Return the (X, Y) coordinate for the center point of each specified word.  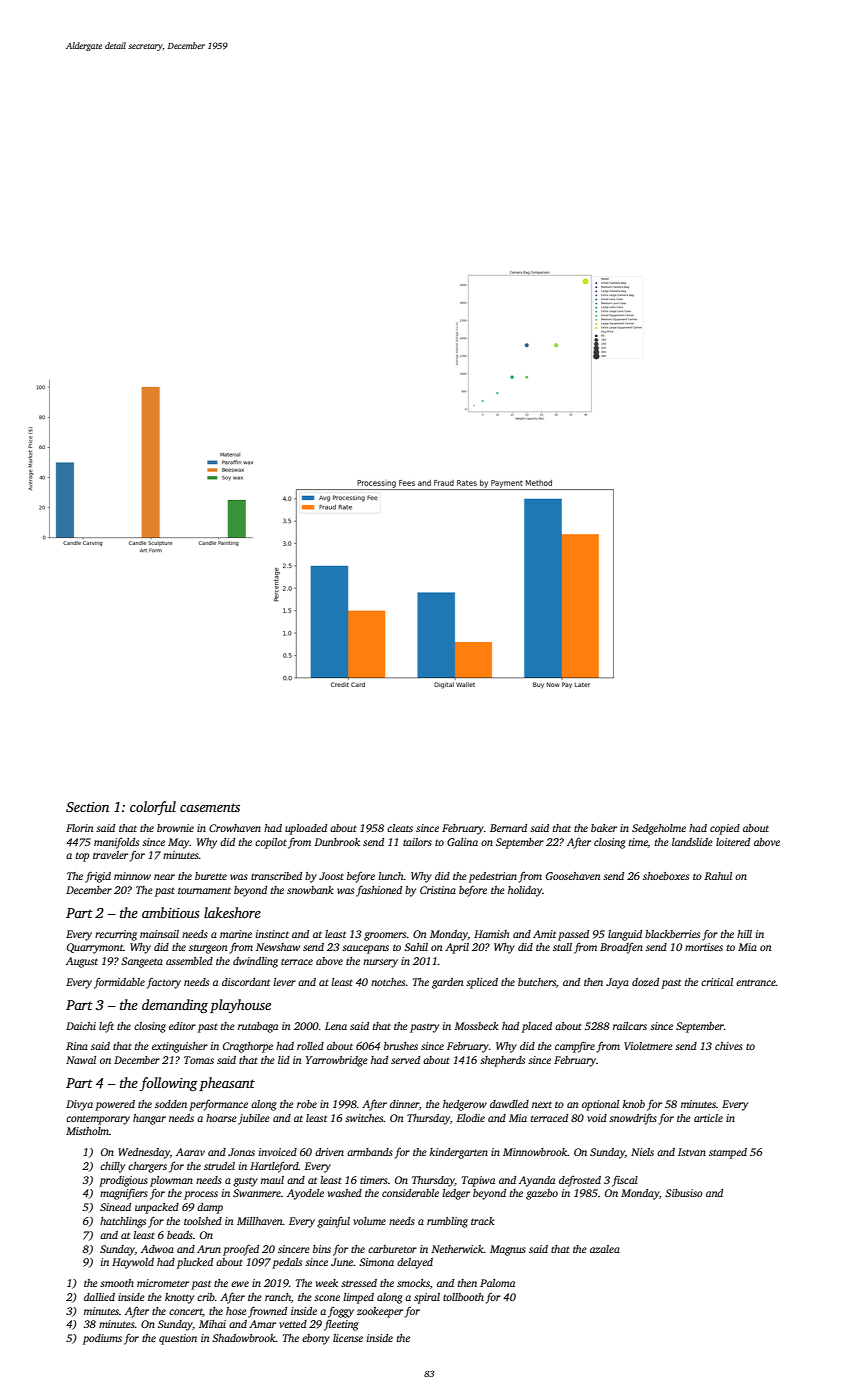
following (169, 1084)
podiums (102, 1339)
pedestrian (493, 877)
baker (604, 828)
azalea (605, 1249)
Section (87, 807)
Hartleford (274, 1167)
